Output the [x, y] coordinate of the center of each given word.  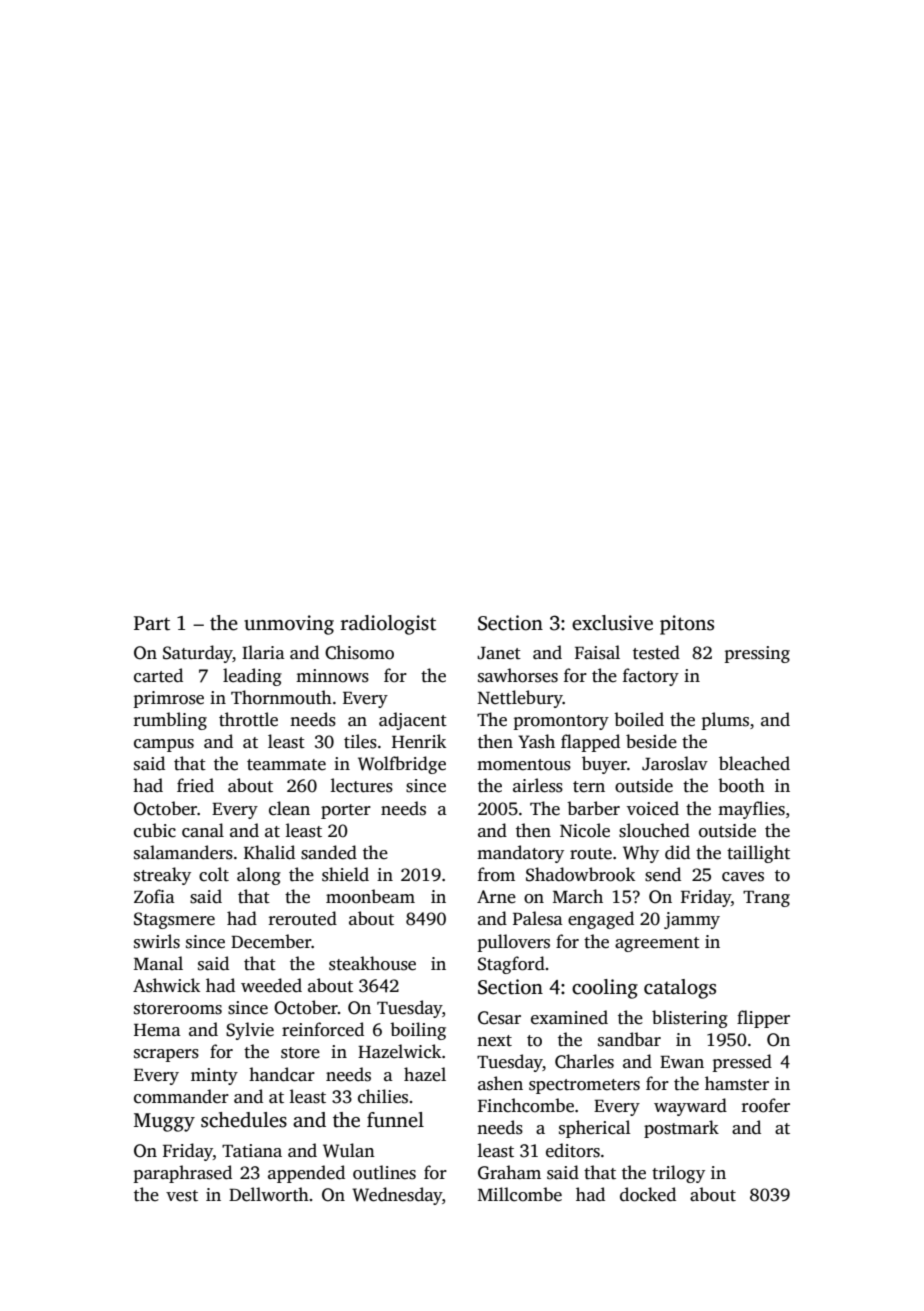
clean [289, 808]
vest [182, 1196]
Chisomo [359, 652]
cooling [605, 989]
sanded [329, 852]
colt [214, 874]
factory [651, 677]
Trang [766, 899]
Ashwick [166, 985]
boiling [418, 1031]
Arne [496, 897]
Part [152, 623]
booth [741, 785]
